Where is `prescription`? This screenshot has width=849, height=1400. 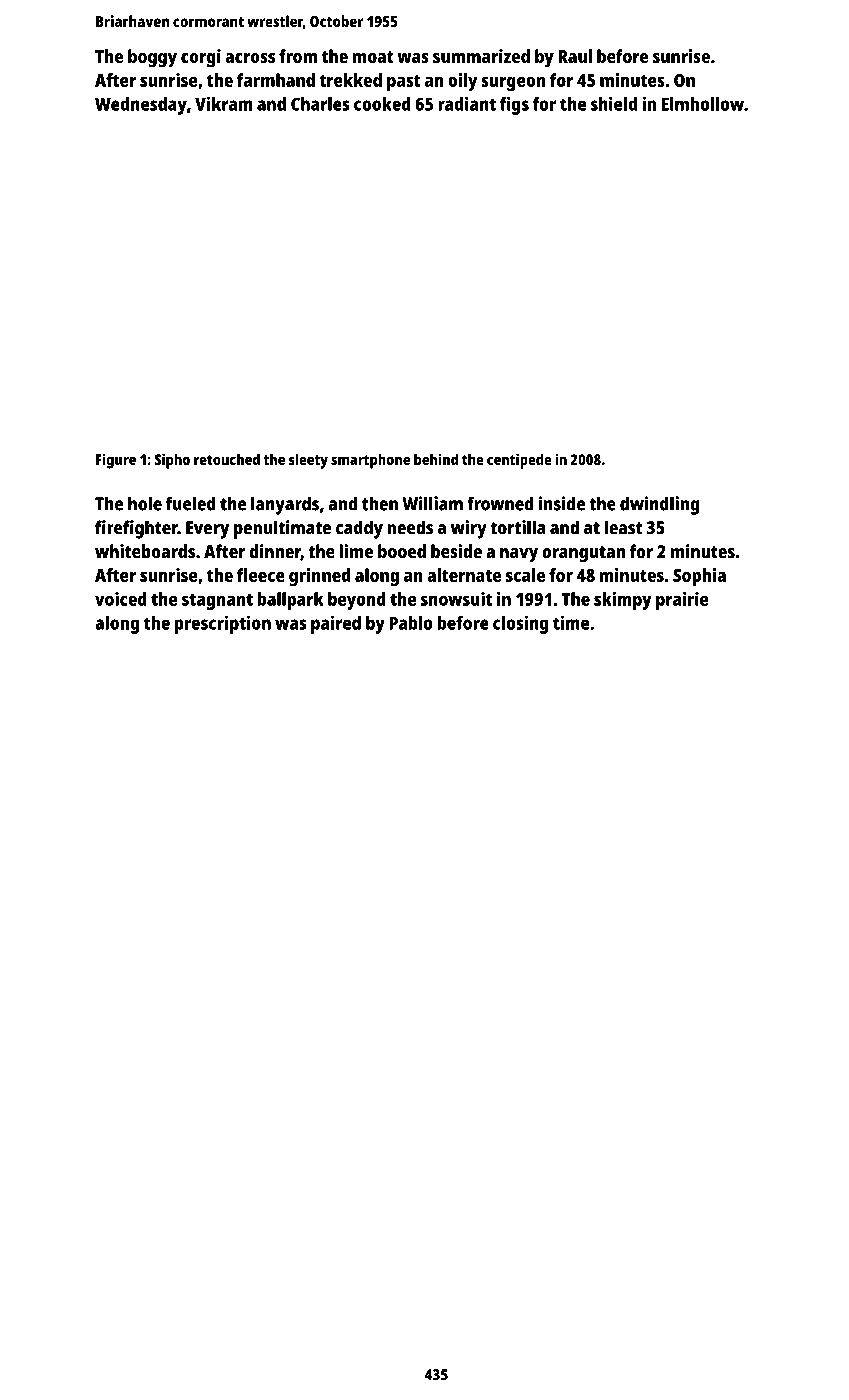 prescription is located at coordinates (223, 624).
